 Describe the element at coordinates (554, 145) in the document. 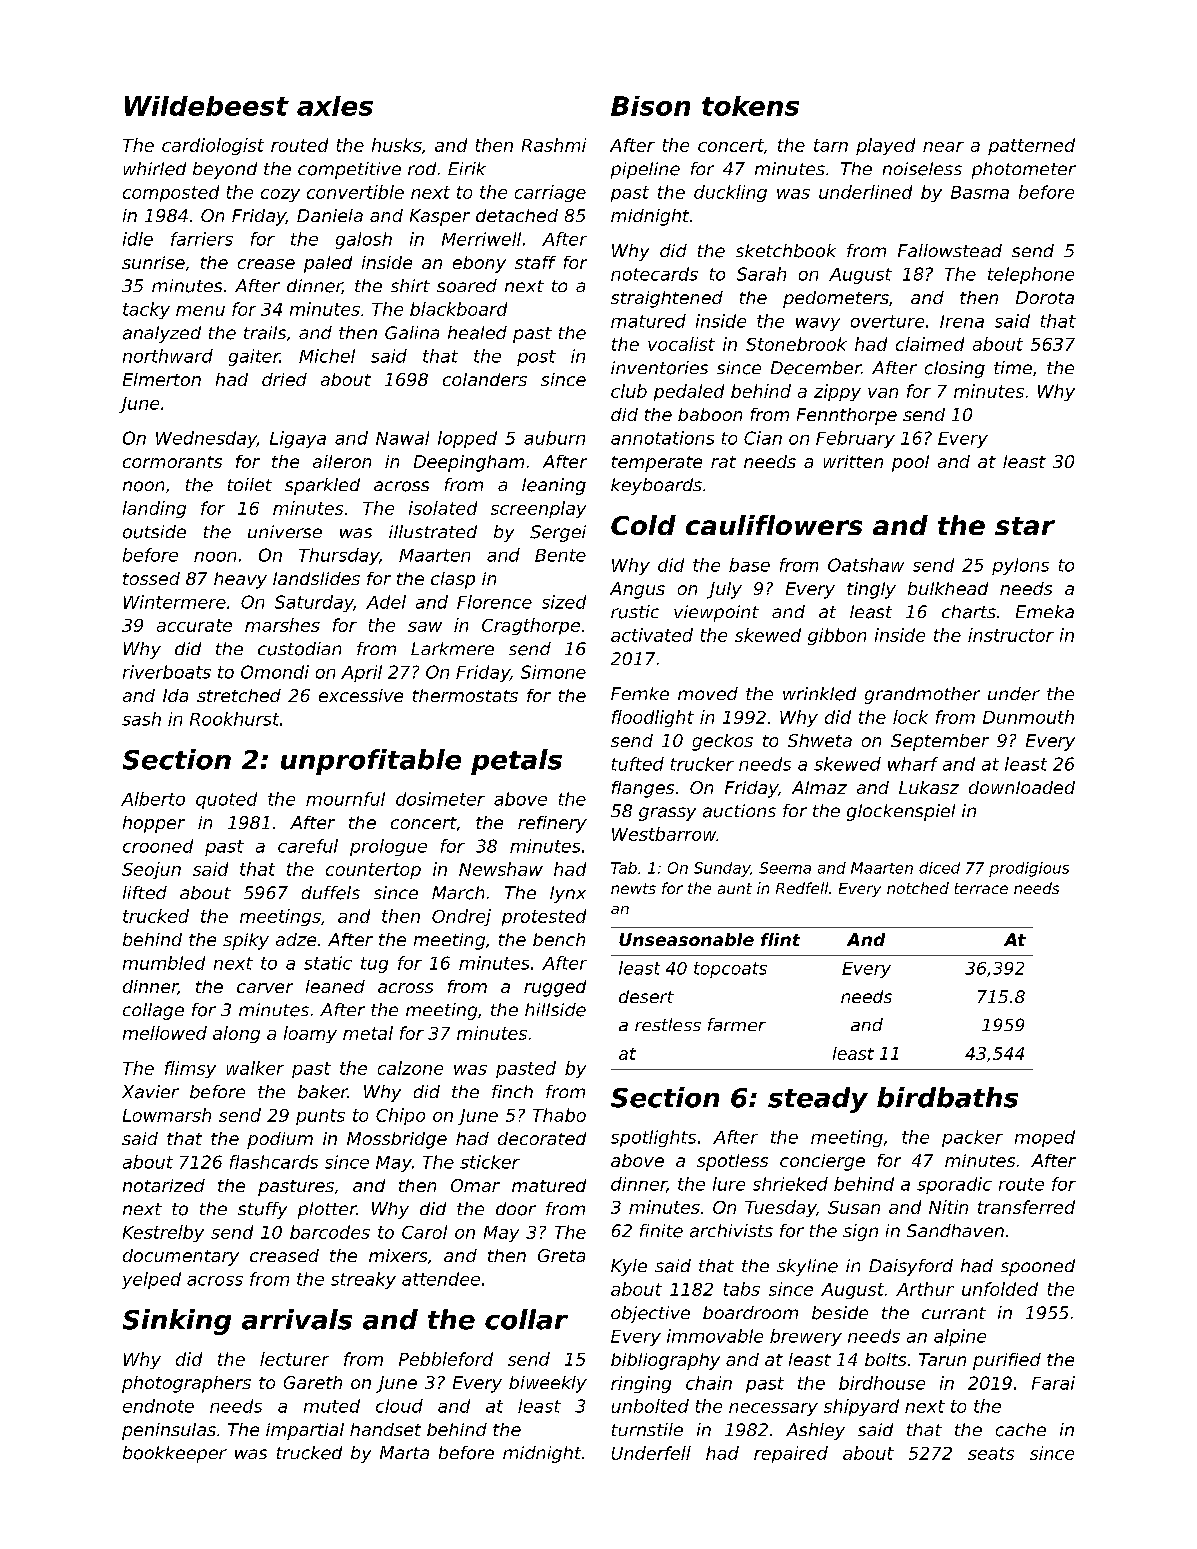

I see `Rashmi` at that location.
